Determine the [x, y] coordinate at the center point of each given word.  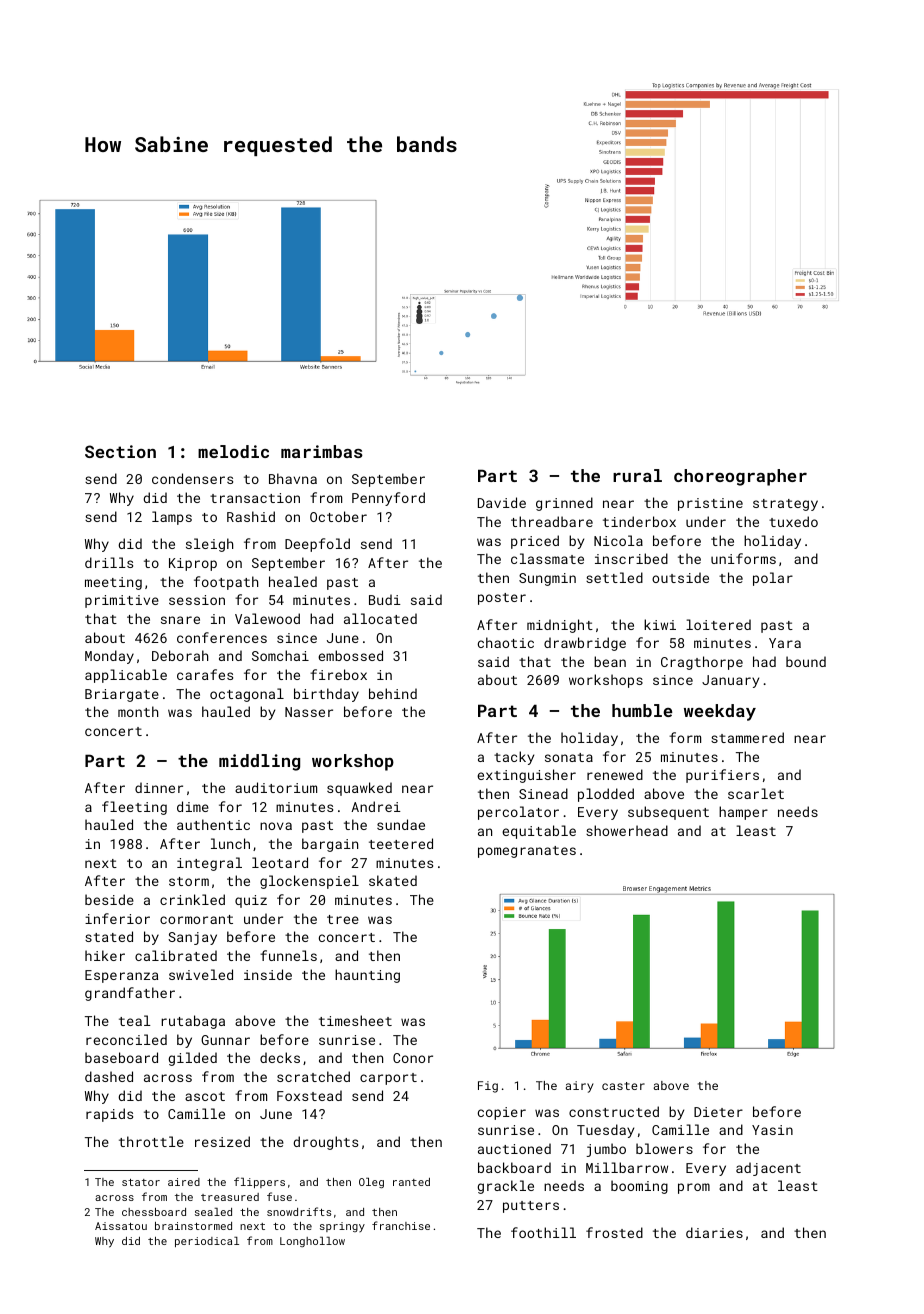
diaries [714, 1232]
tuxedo [793, 521]
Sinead [543, 793]
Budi [385, 599]
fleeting [134, 808]
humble [642, 710]
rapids [109, 1115]
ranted [411, 1182]
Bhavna [293, 478]
